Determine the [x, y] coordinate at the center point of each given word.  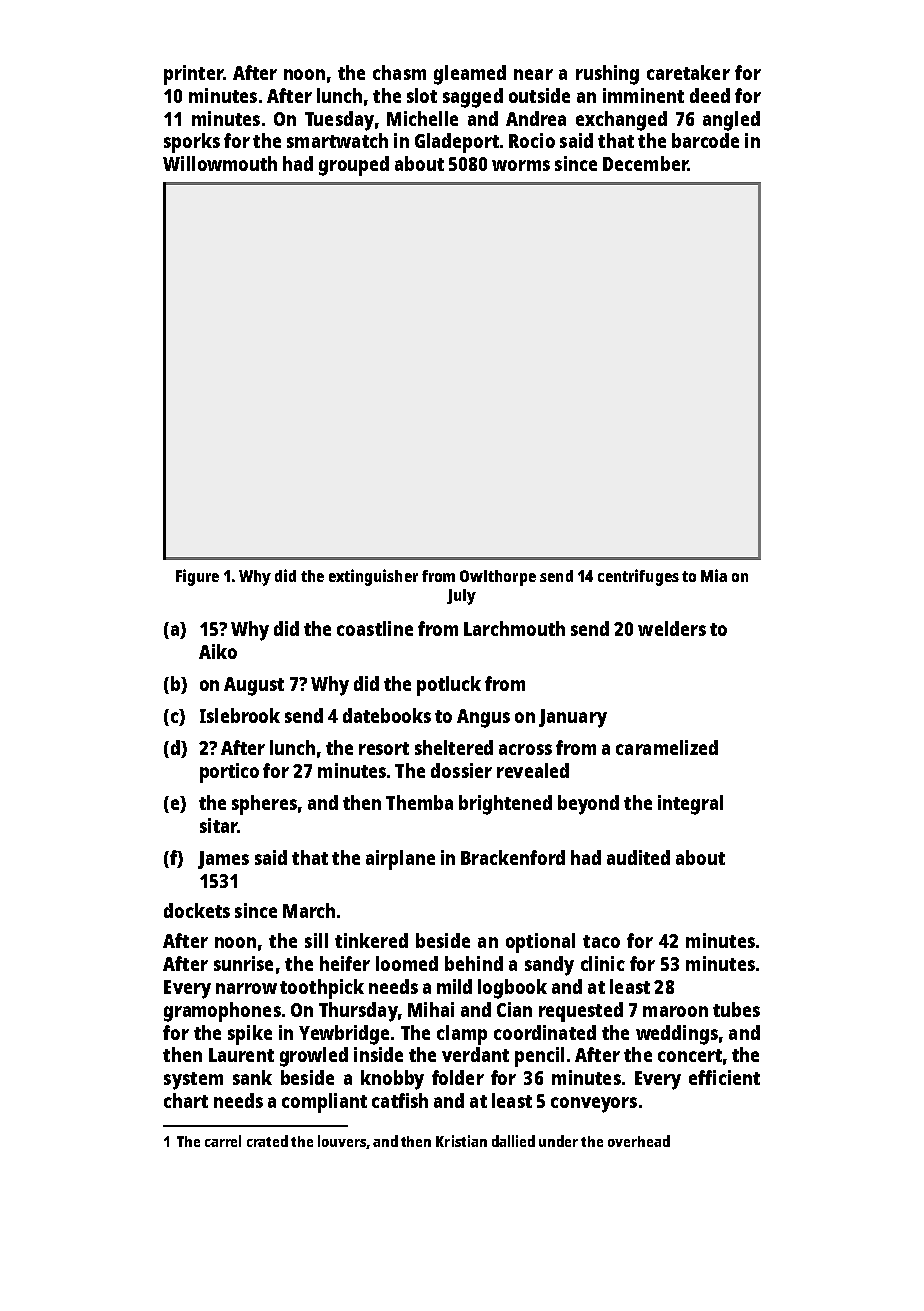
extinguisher [373, 577]
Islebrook [240, 715]
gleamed [470, 75]
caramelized [667, 747]
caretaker [688, 72]
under [558, 1141]
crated [267, 1141]
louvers [342, 1141]
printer [193, 75]
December [645, 163]
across [525, 749]
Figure [197, 577]
